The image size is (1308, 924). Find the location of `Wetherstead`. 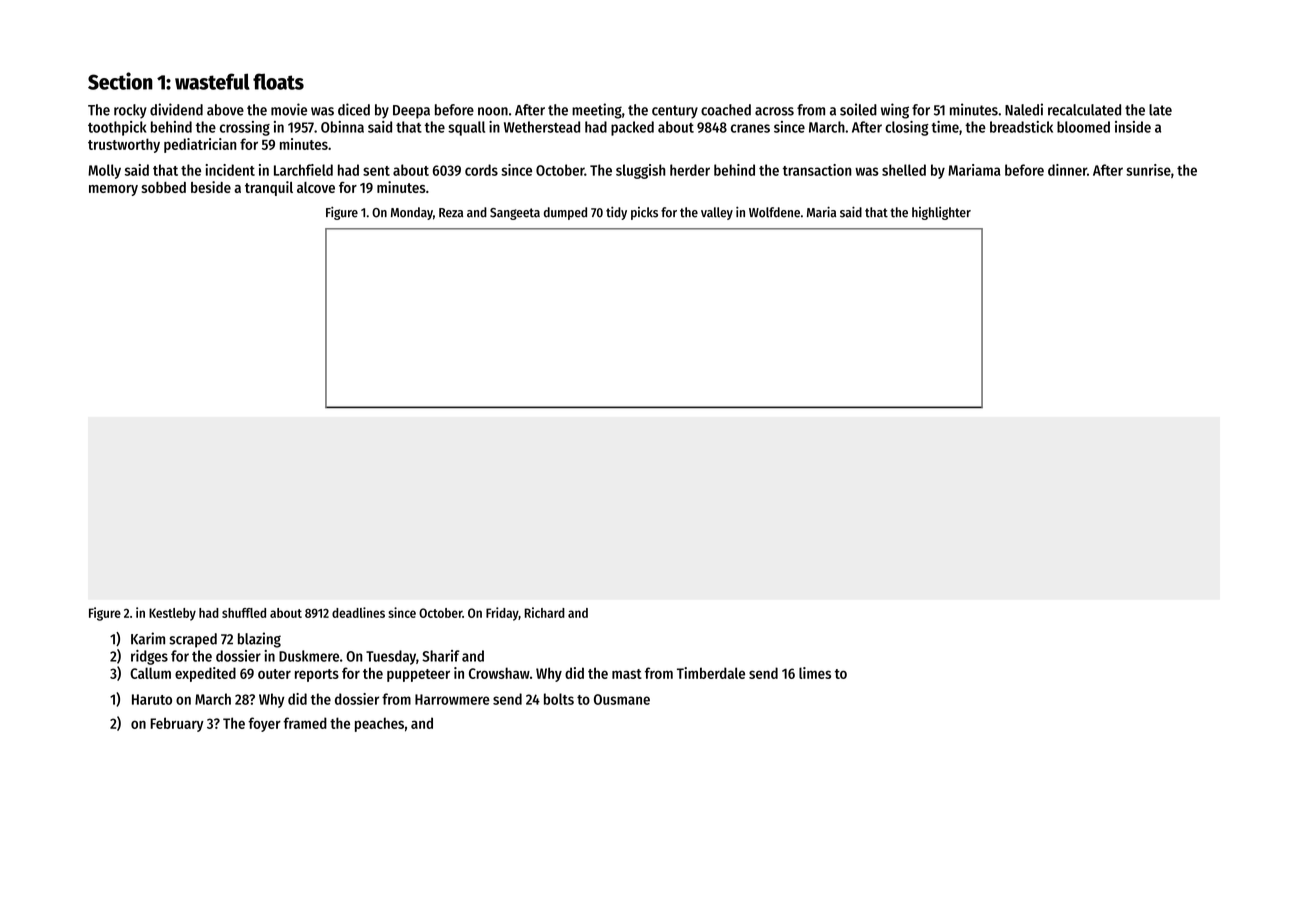

Wetherstead is located at coordinates (542, 127).
